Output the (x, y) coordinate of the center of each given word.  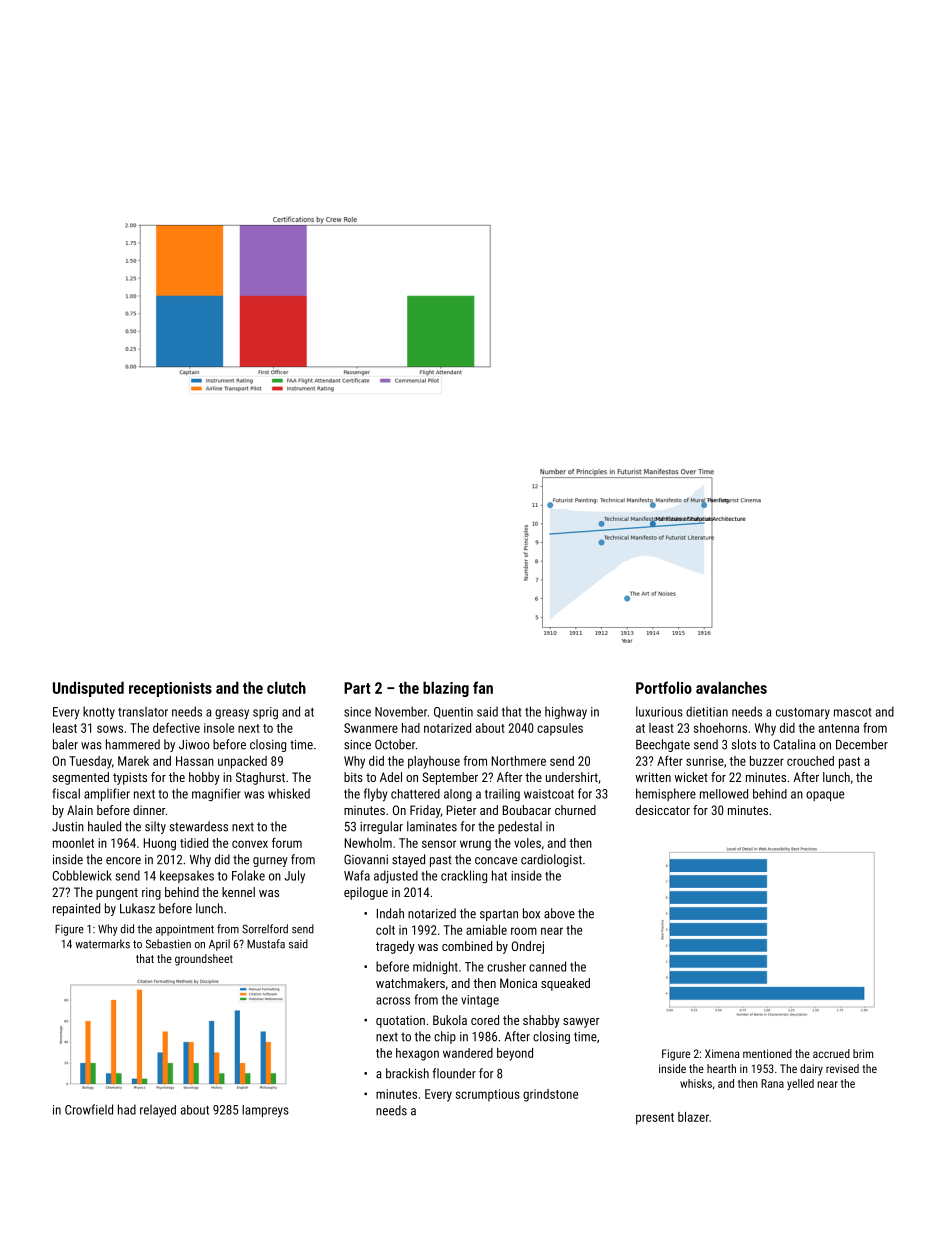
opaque (825, 796)
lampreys (265, 1111)
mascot (852, 712)
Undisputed (88, 689)
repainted (76, 909)
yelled (800, 1084)
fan (483, 687)
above (559, 913)
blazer (693, 1117)
